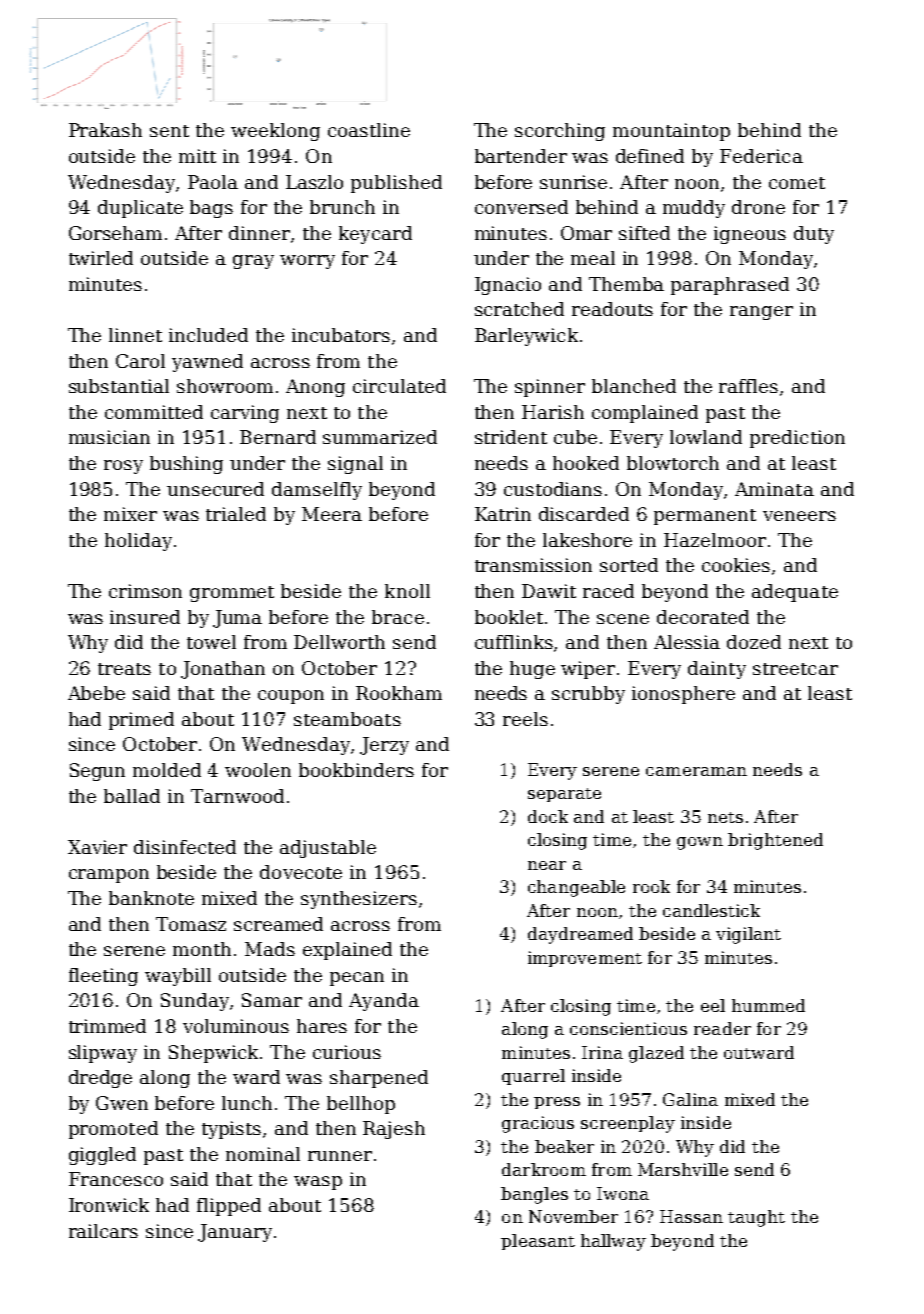 The height and width of the screenshot is (1314, 924). I want to click on complained, so click(645, 414).
